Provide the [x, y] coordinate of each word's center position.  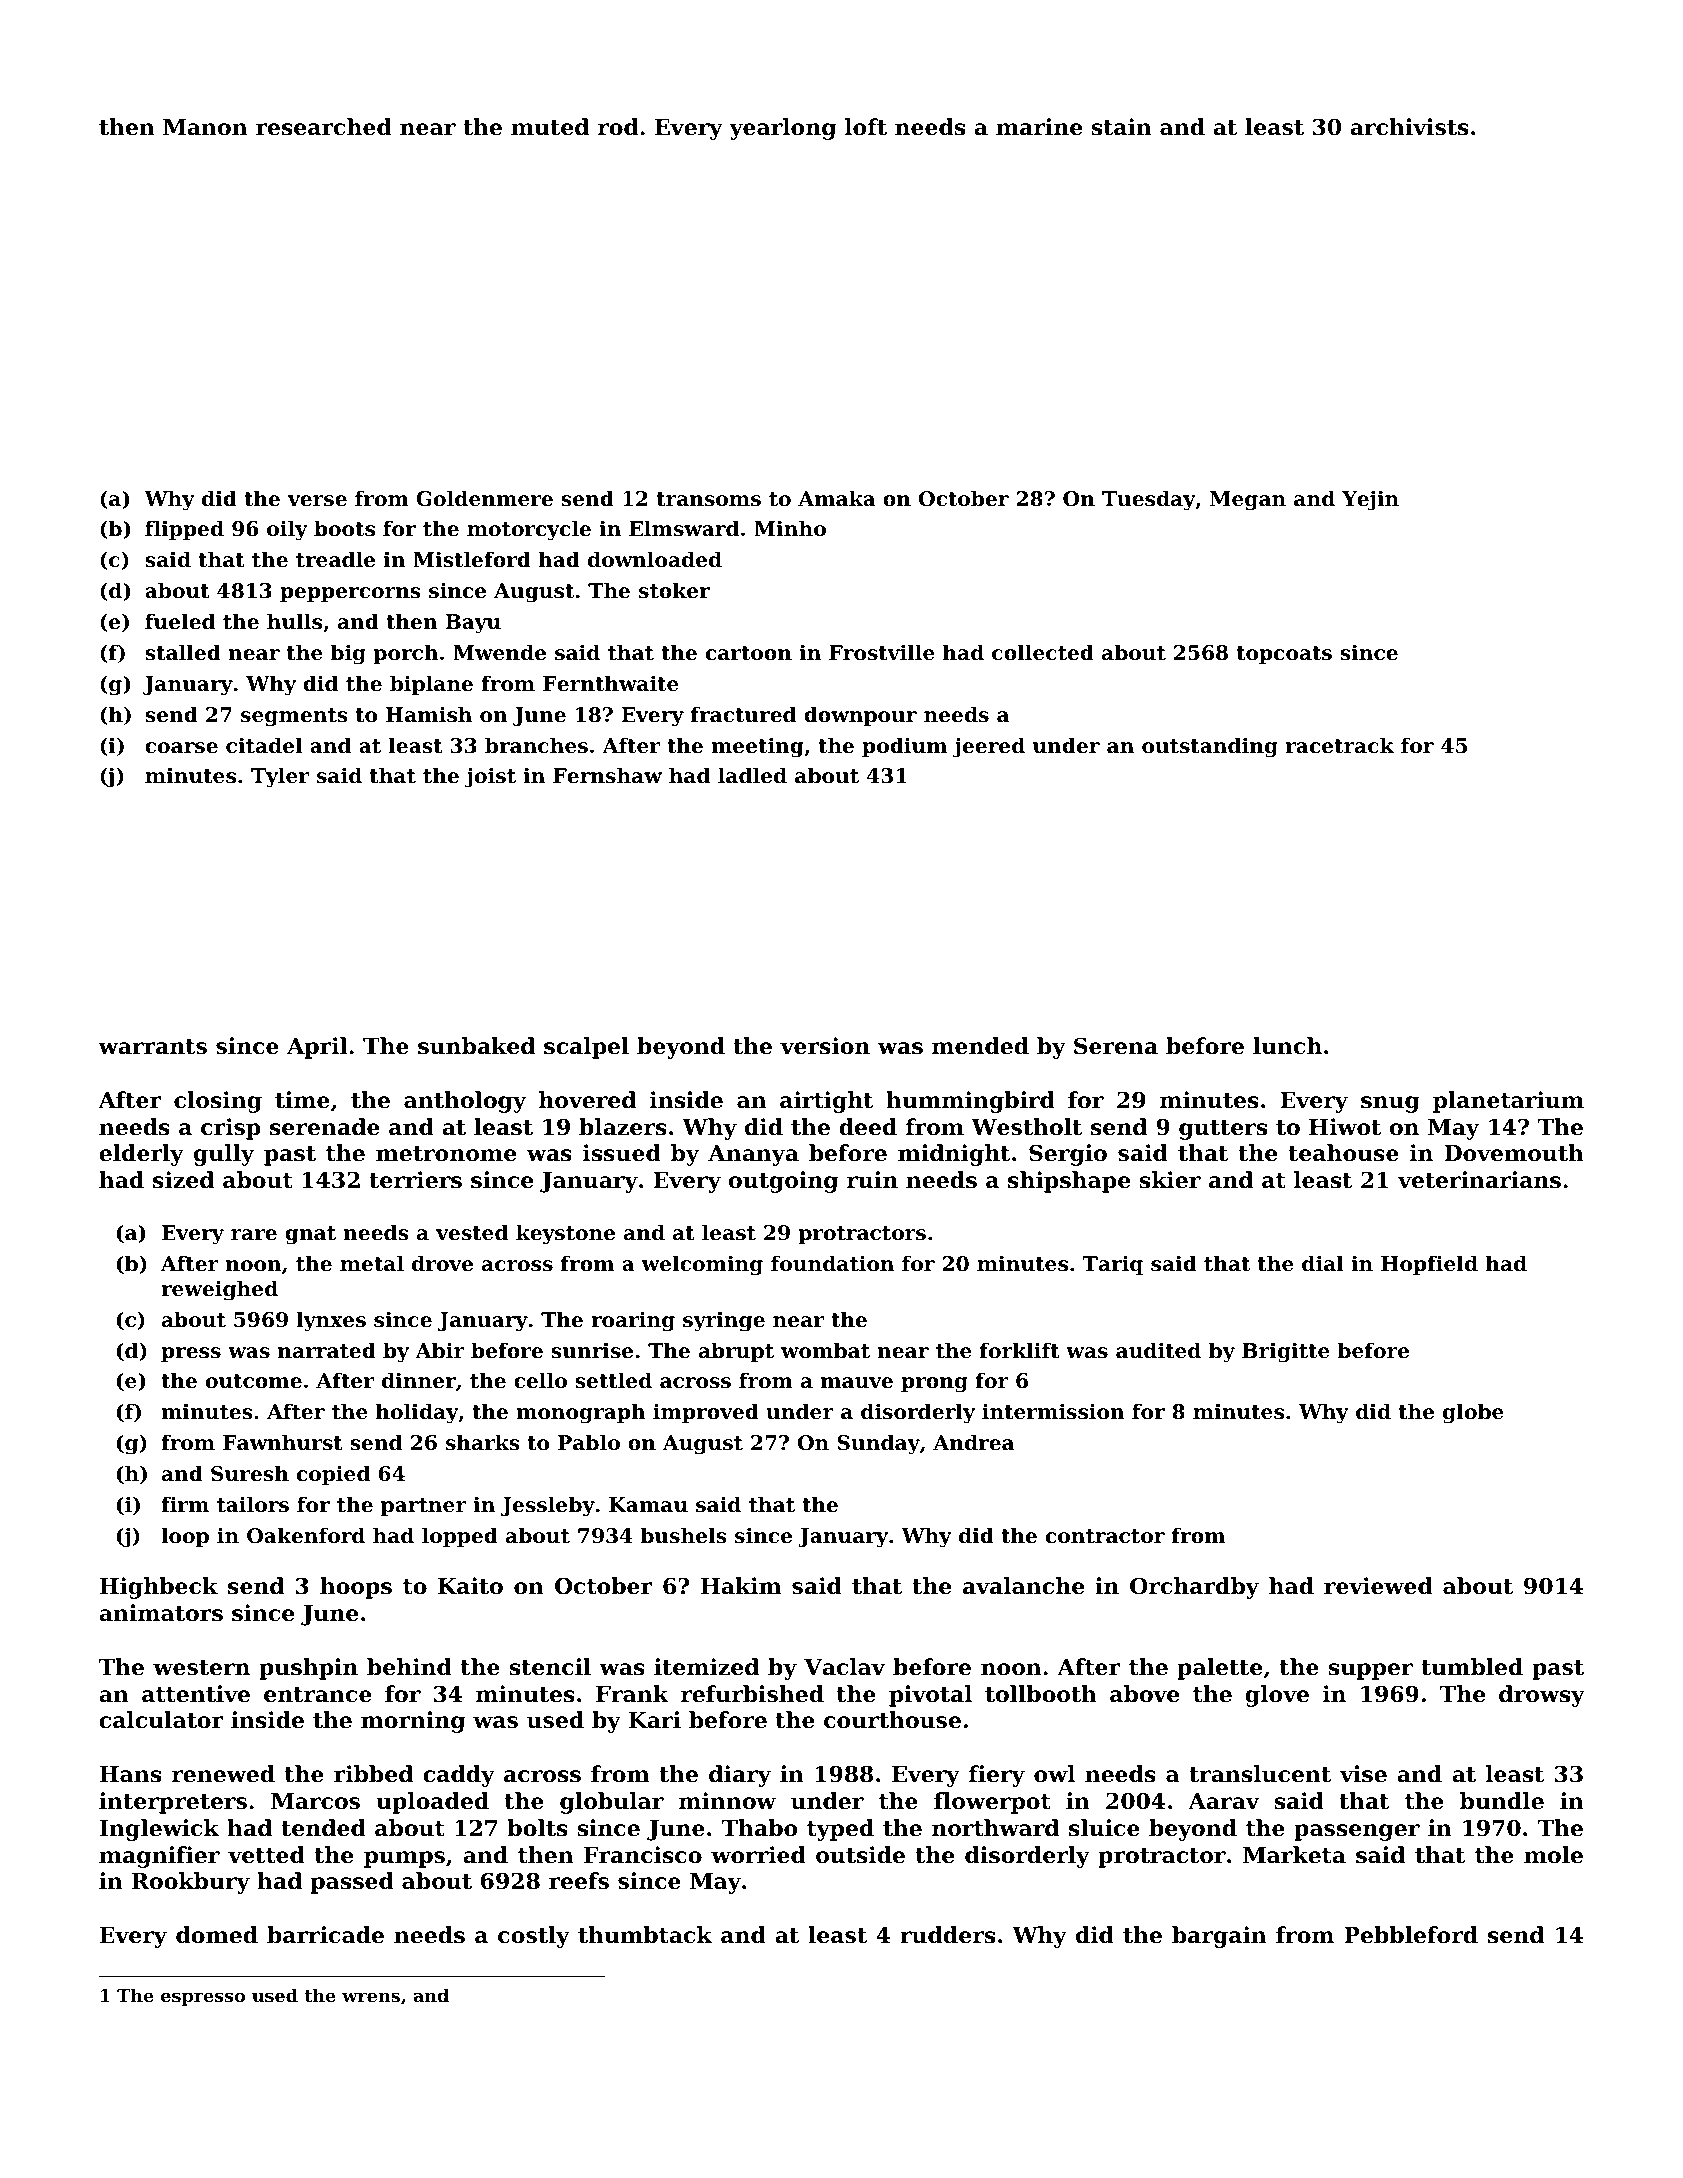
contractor [1105, 1536]
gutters [1223, 1130]
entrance [318, 1695]
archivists [1409, 127]
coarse [181, 748]
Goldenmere [484, 498]
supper [1370, 1671]
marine [1039, 127]
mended [980, 1046]
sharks [483, 1442]
